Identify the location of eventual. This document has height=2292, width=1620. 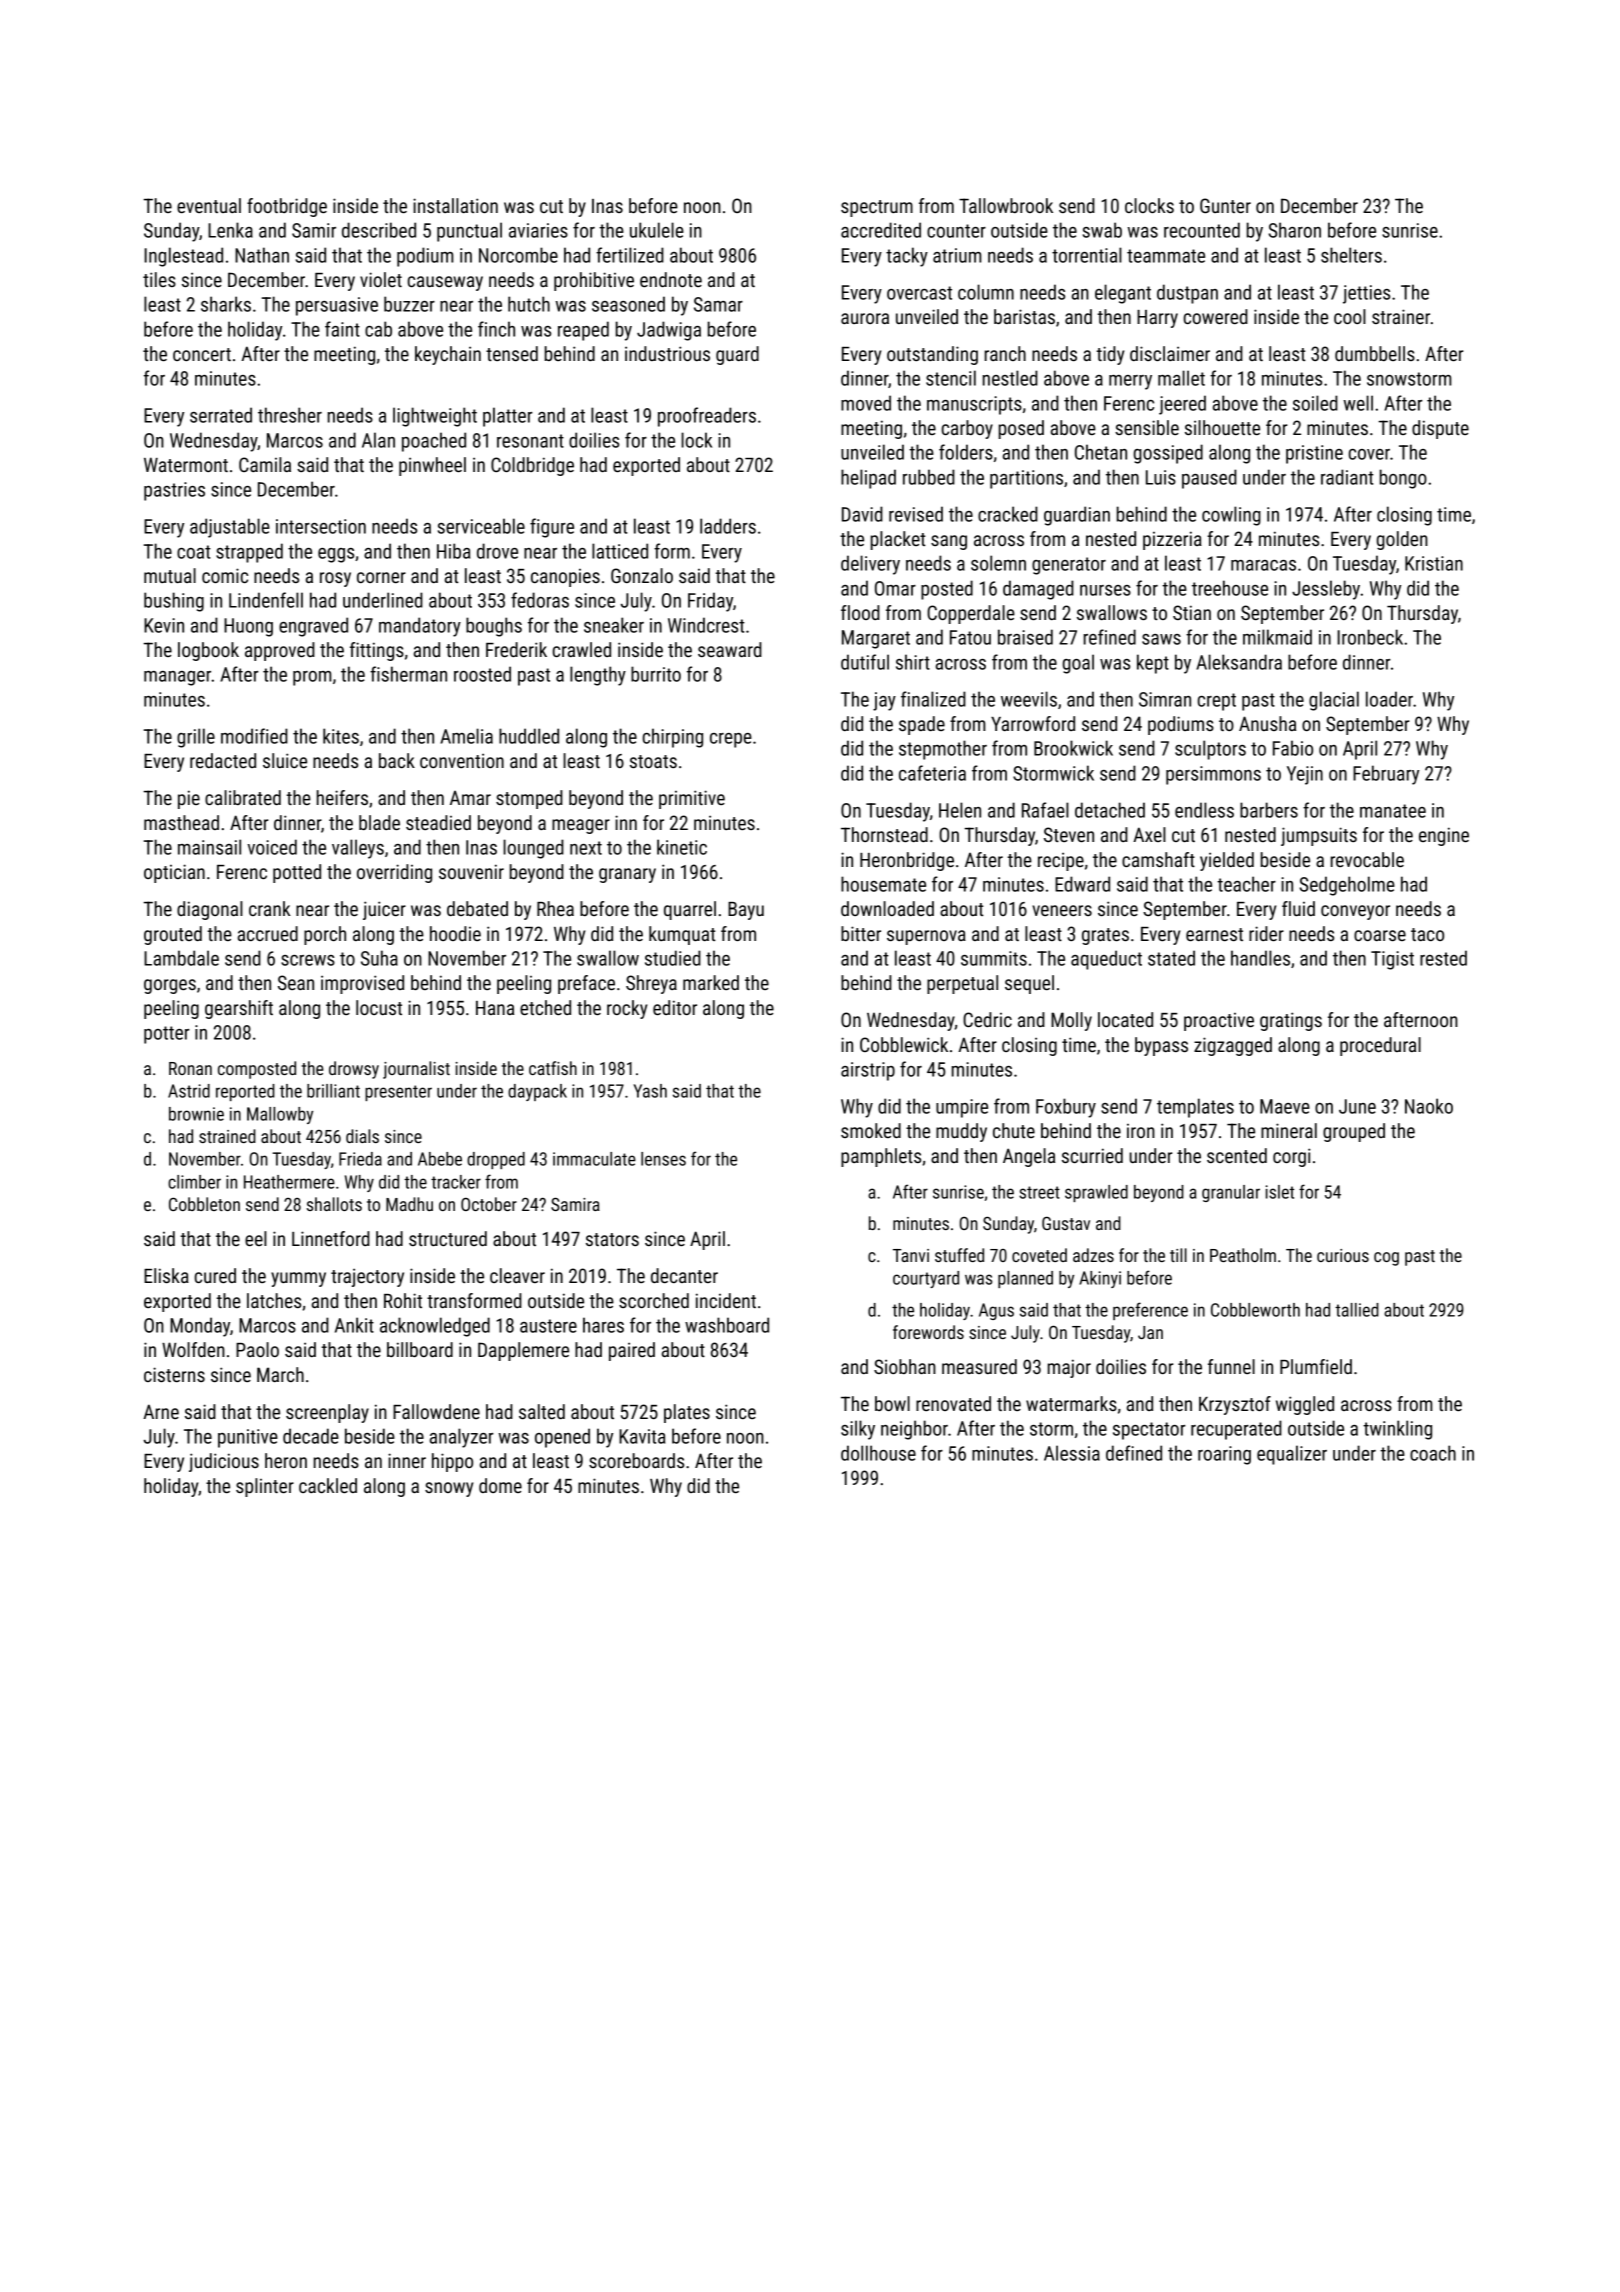
(209, 205).
